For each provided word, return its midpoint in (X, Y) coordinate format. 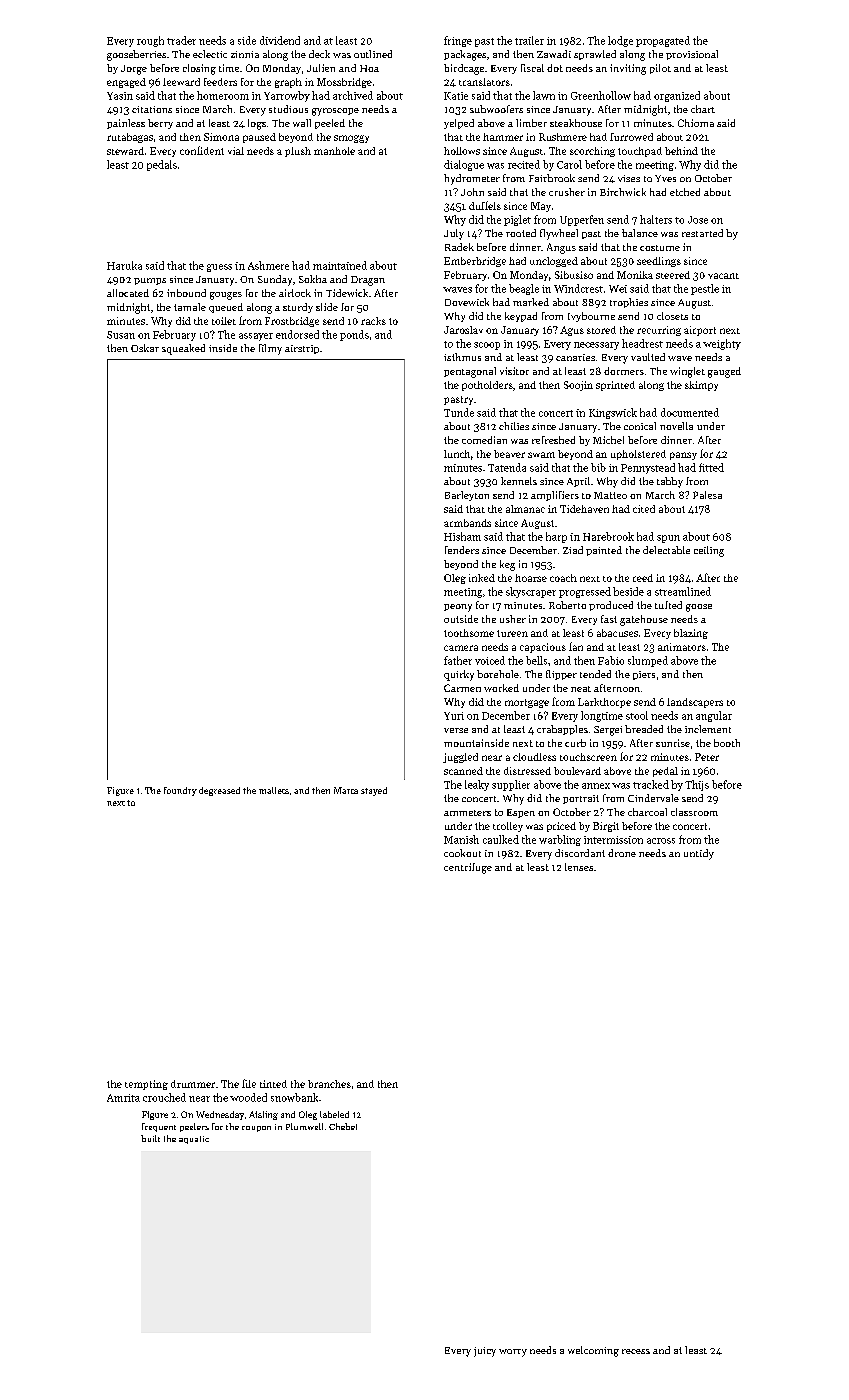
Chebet (343, 1126)
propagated (663, 41)
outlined (373, 54)
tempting (146, 1085)
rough (150, 41)
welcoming (593, 1351)
